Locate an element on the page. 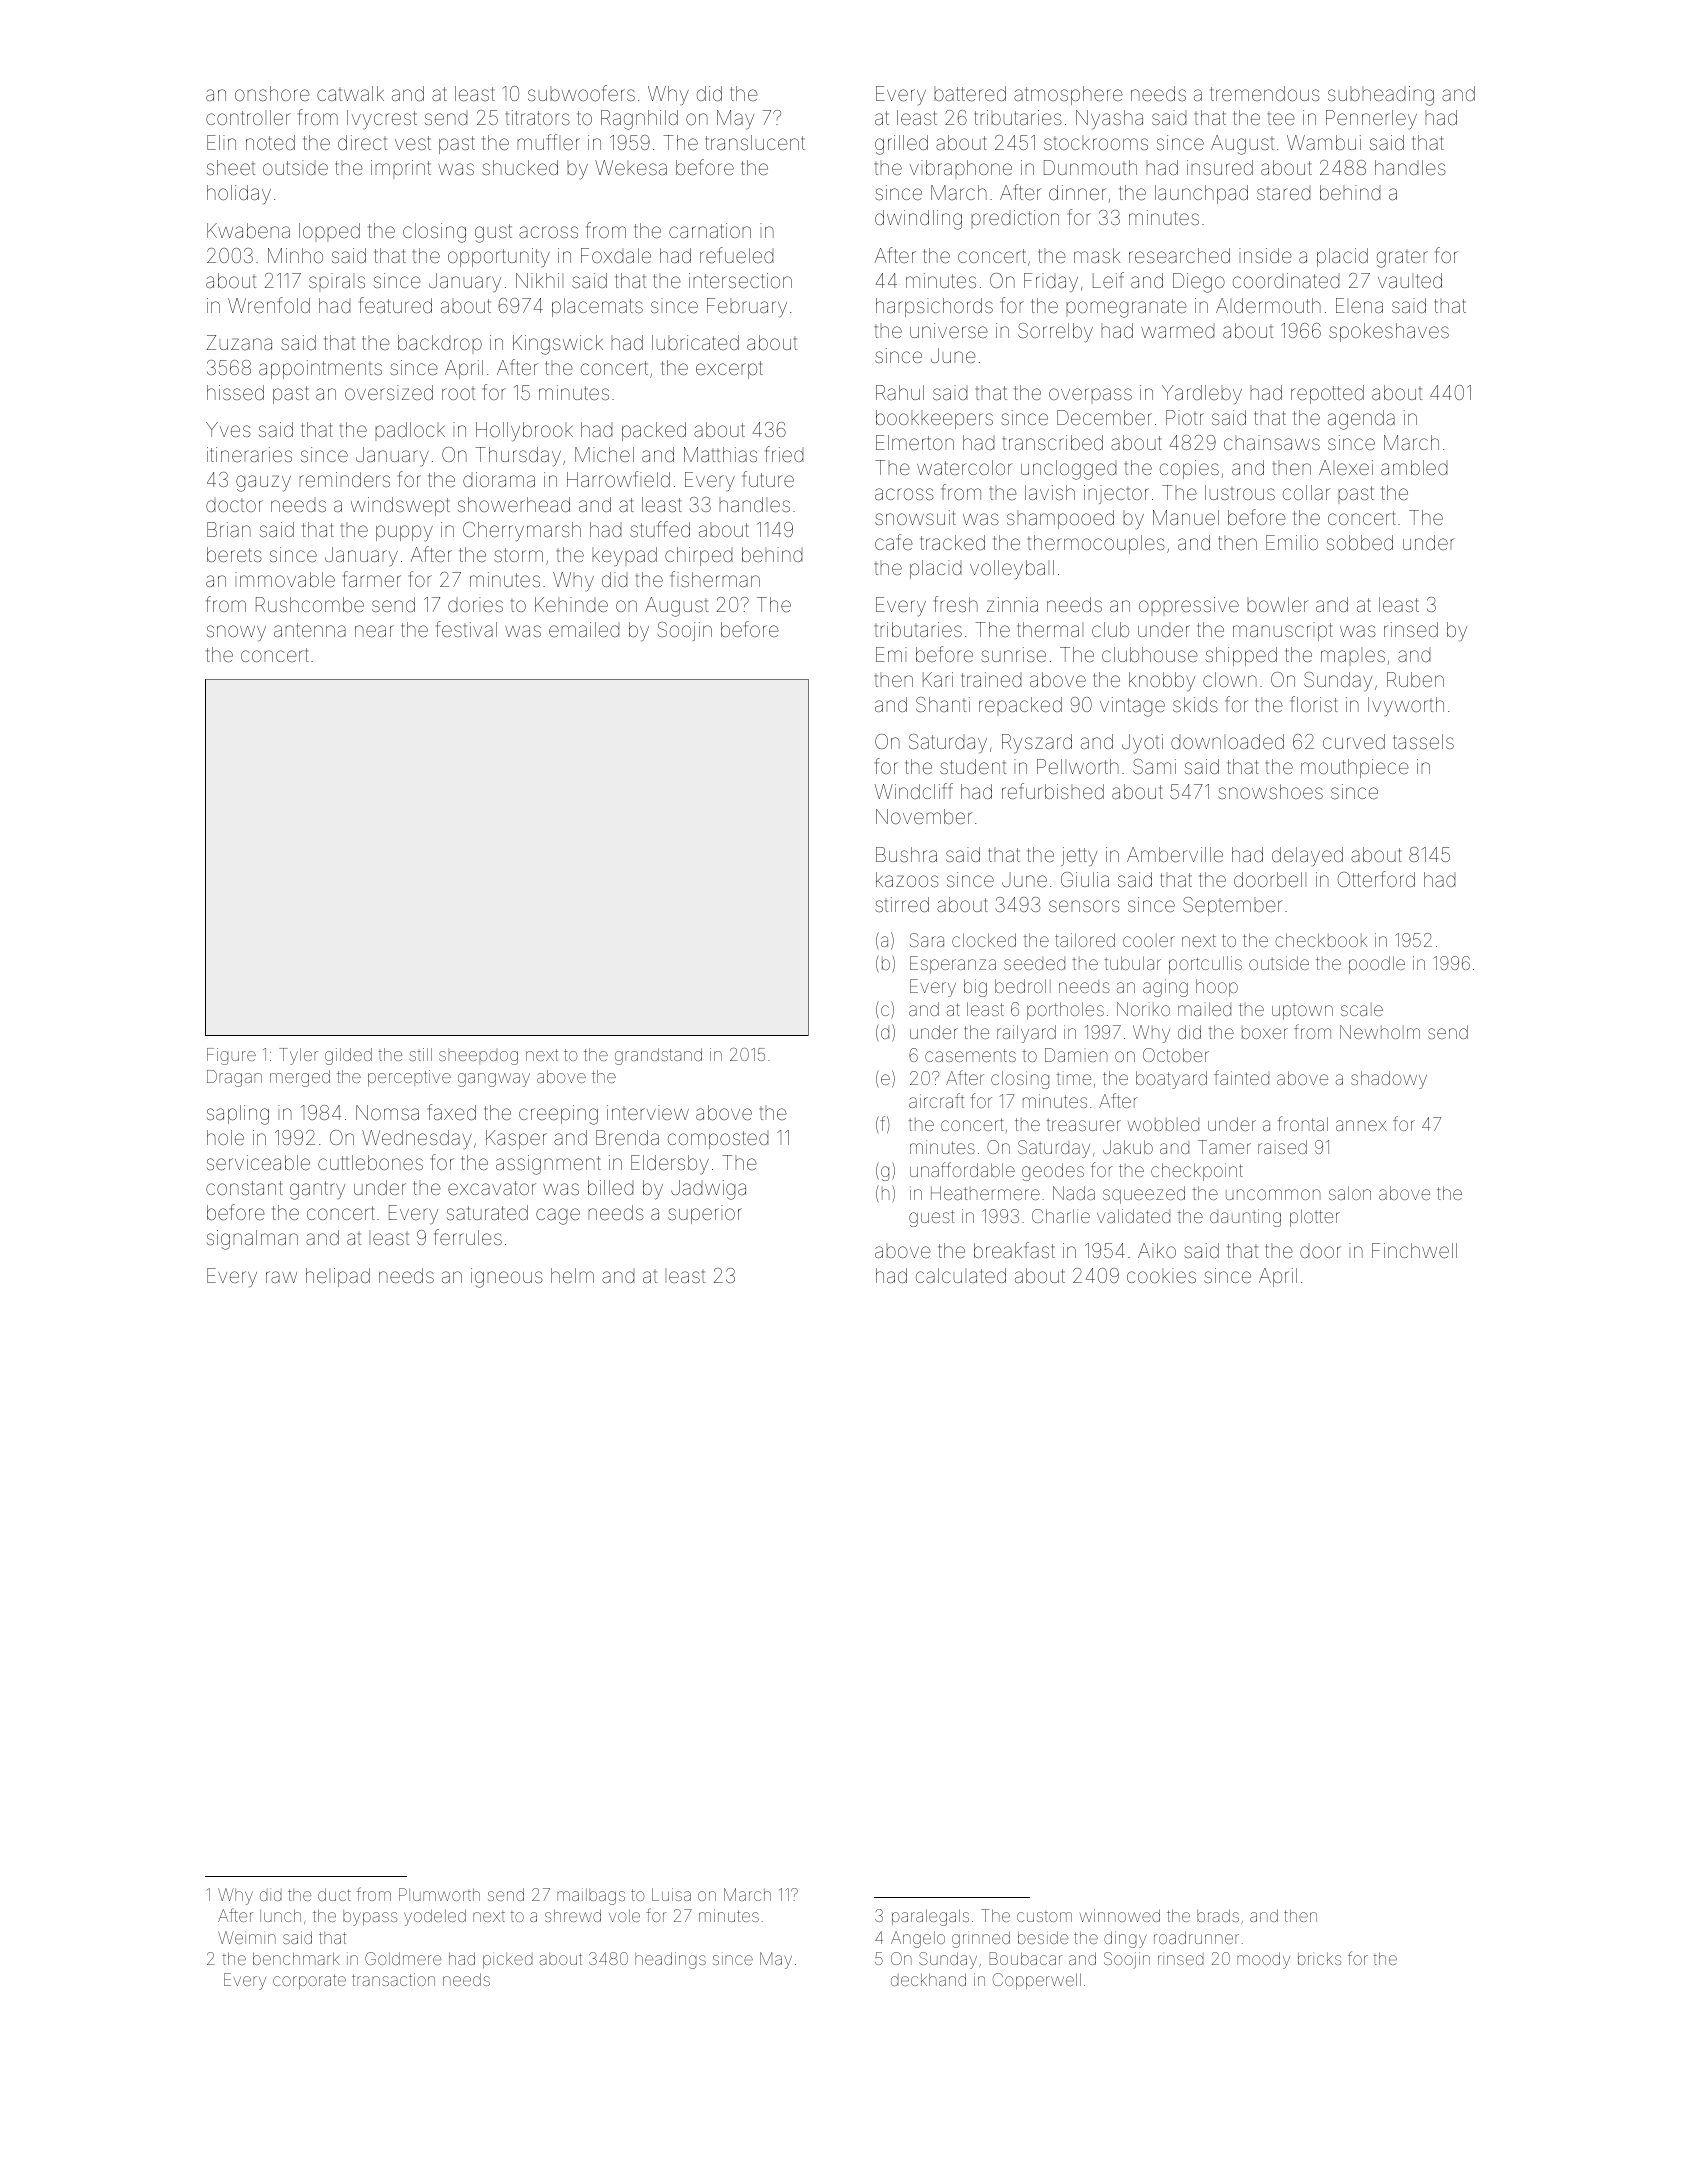 This document has height=2178, width=1683. battered is located at coordinates (970, 93).
